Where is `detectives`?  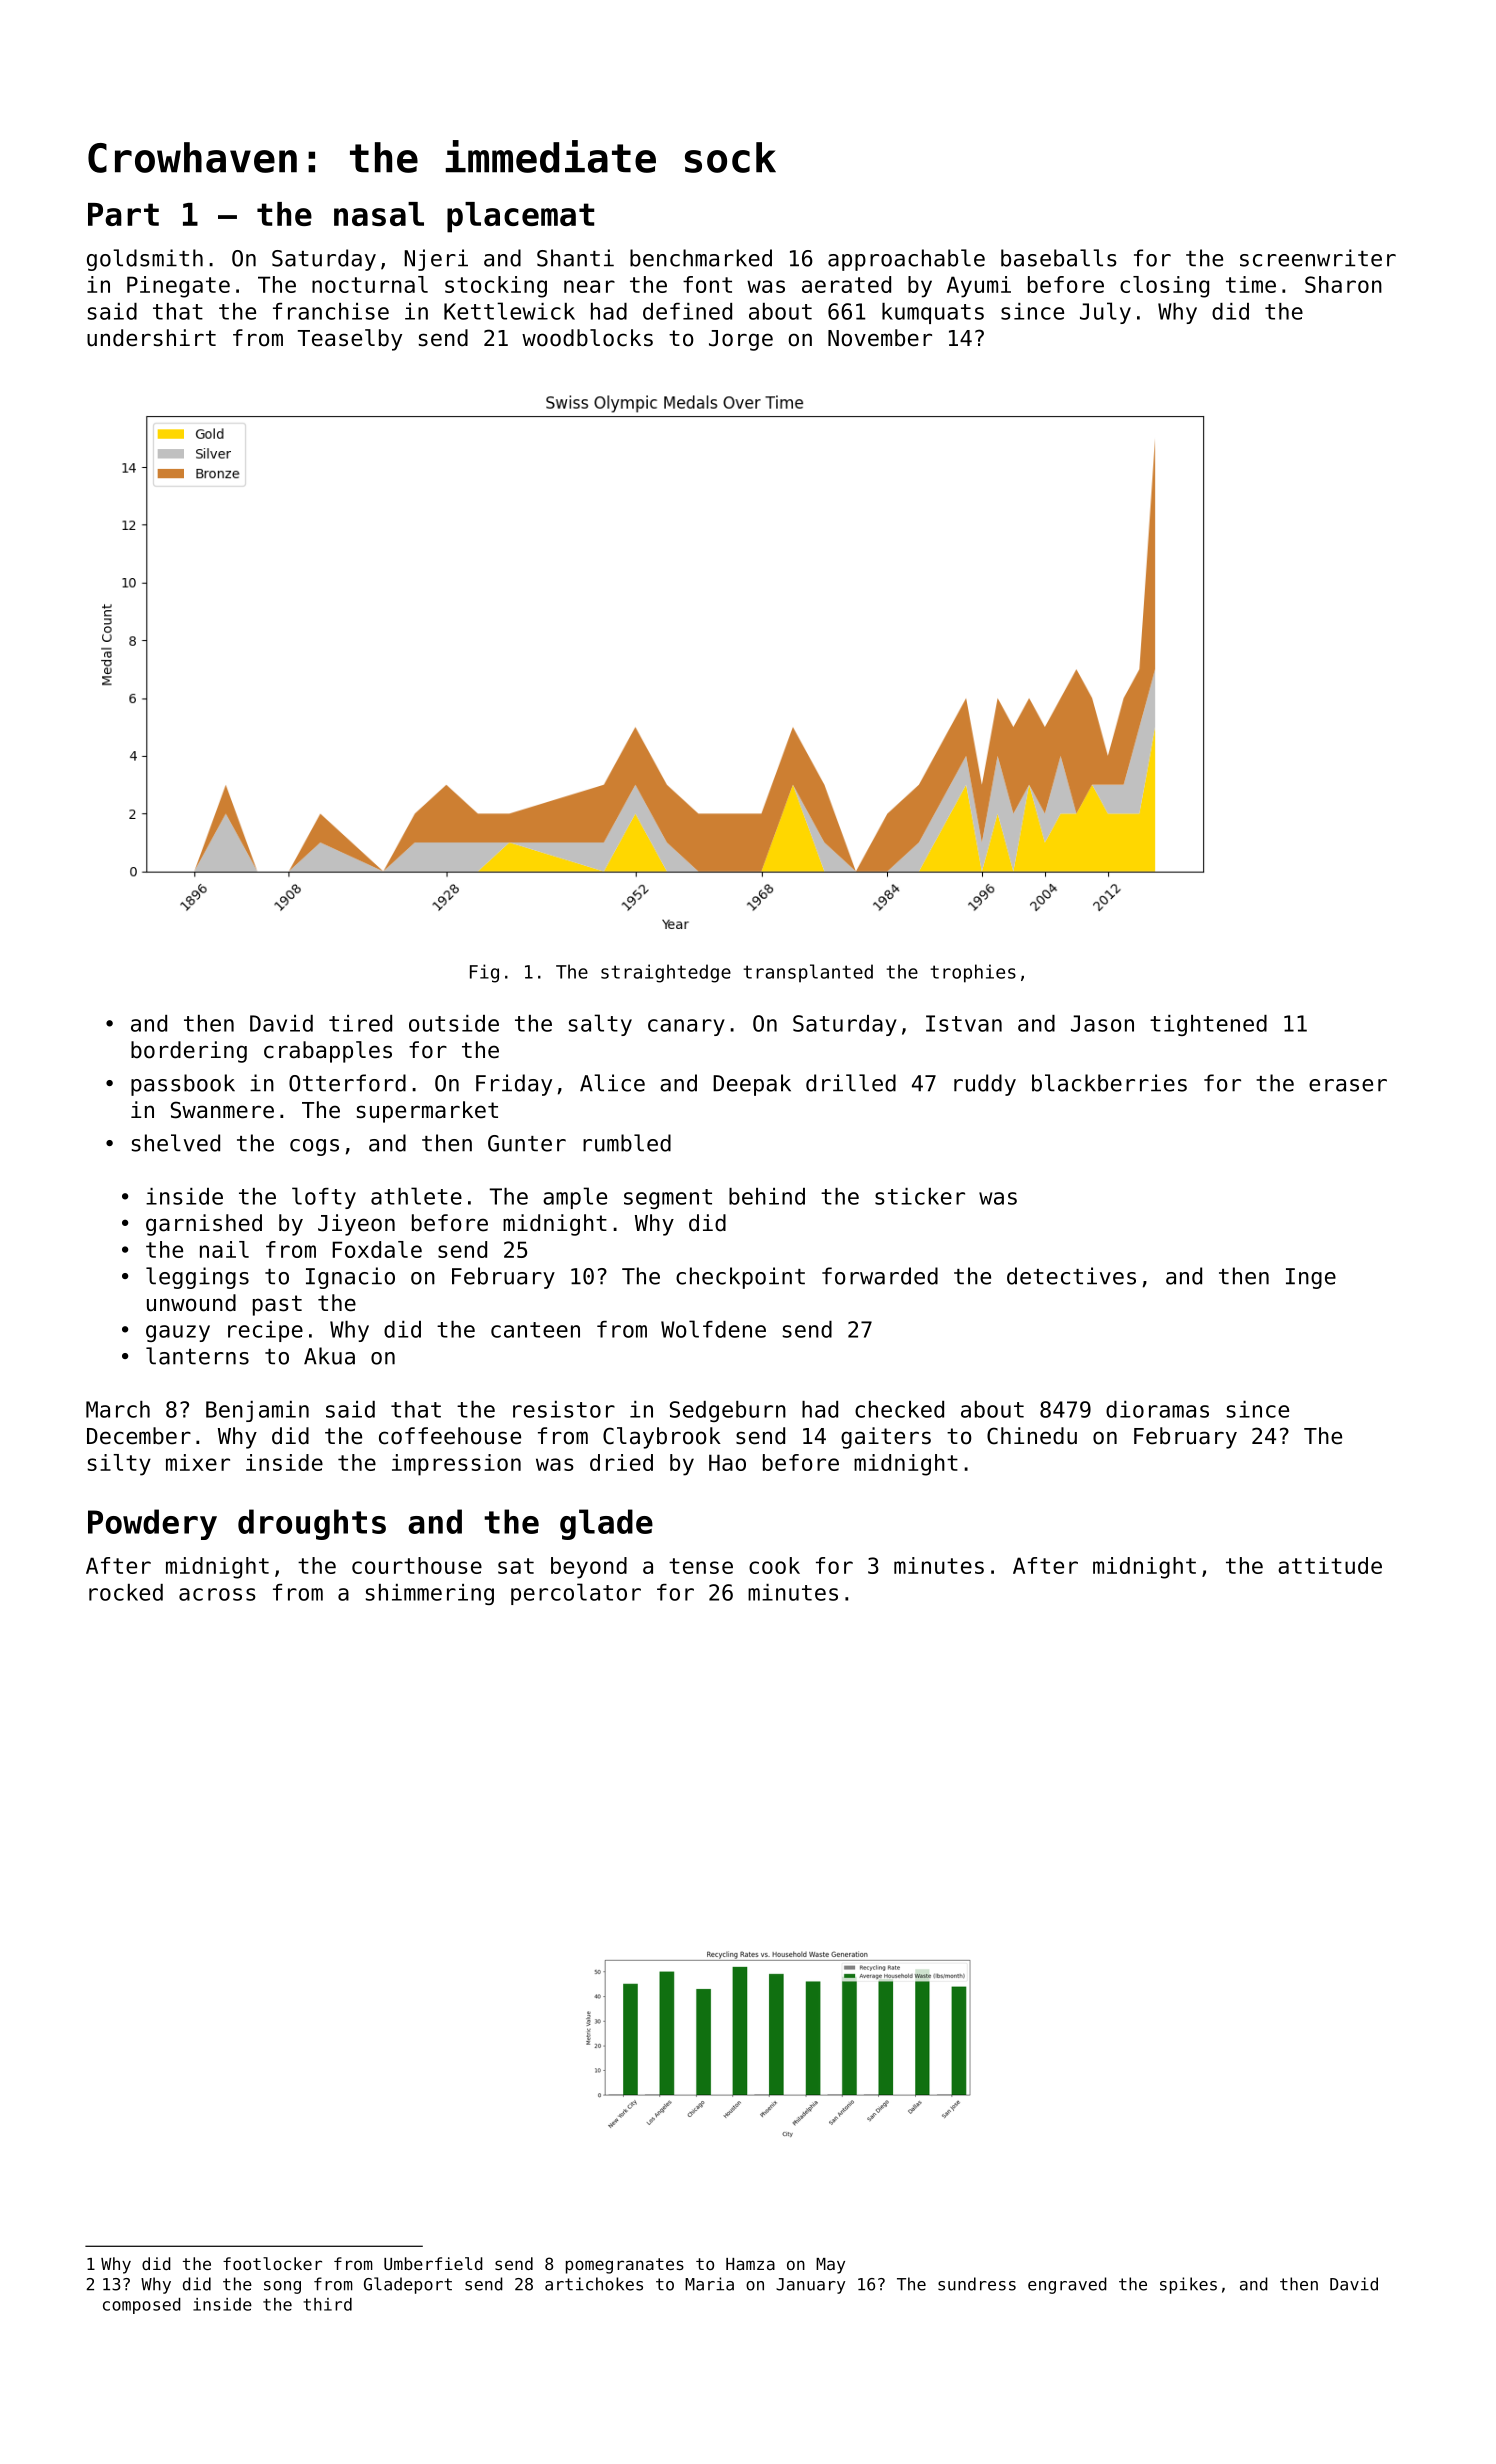 detectives is located at coordinates (1071, 1276).
